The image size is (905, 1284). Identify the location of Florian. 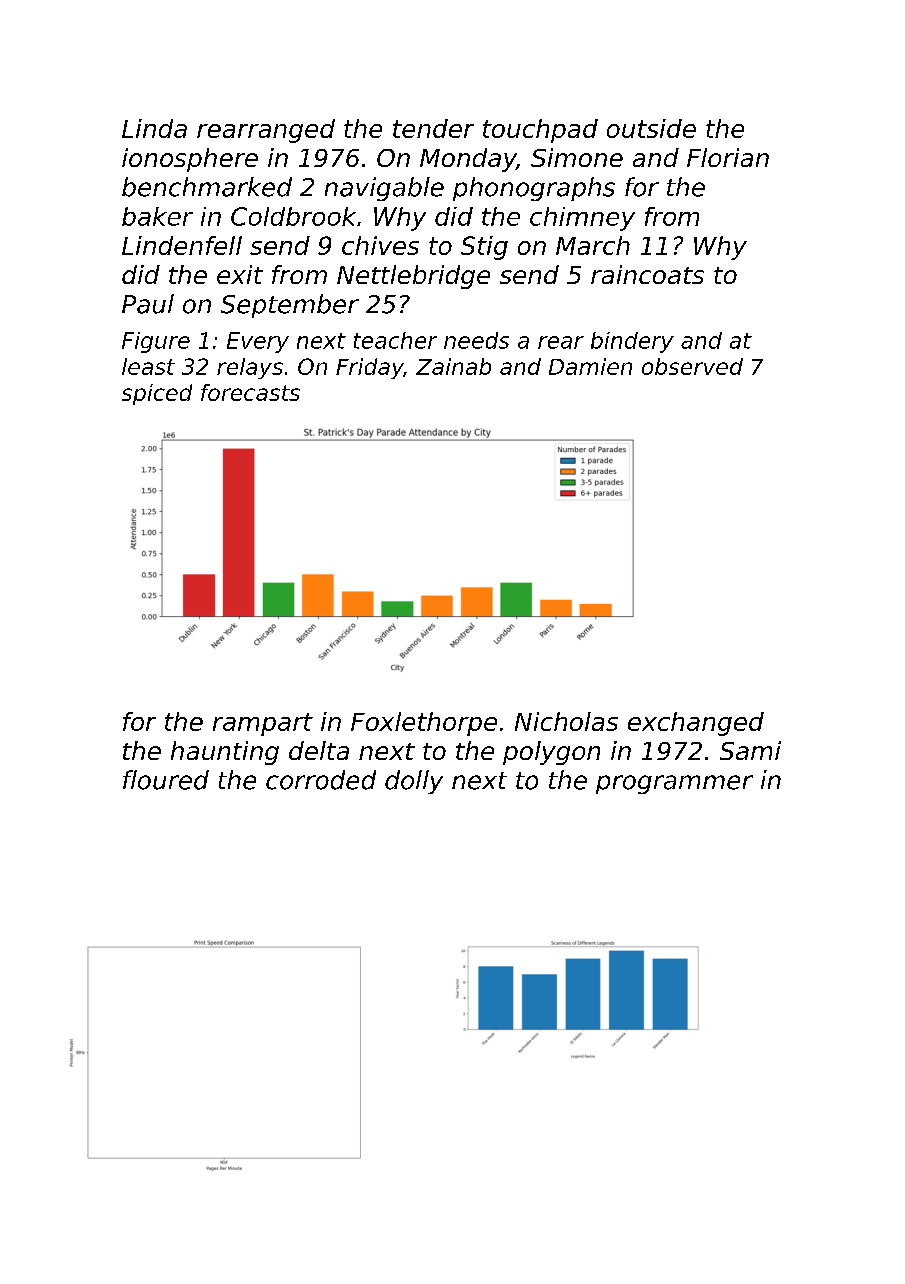
(728, 157).
